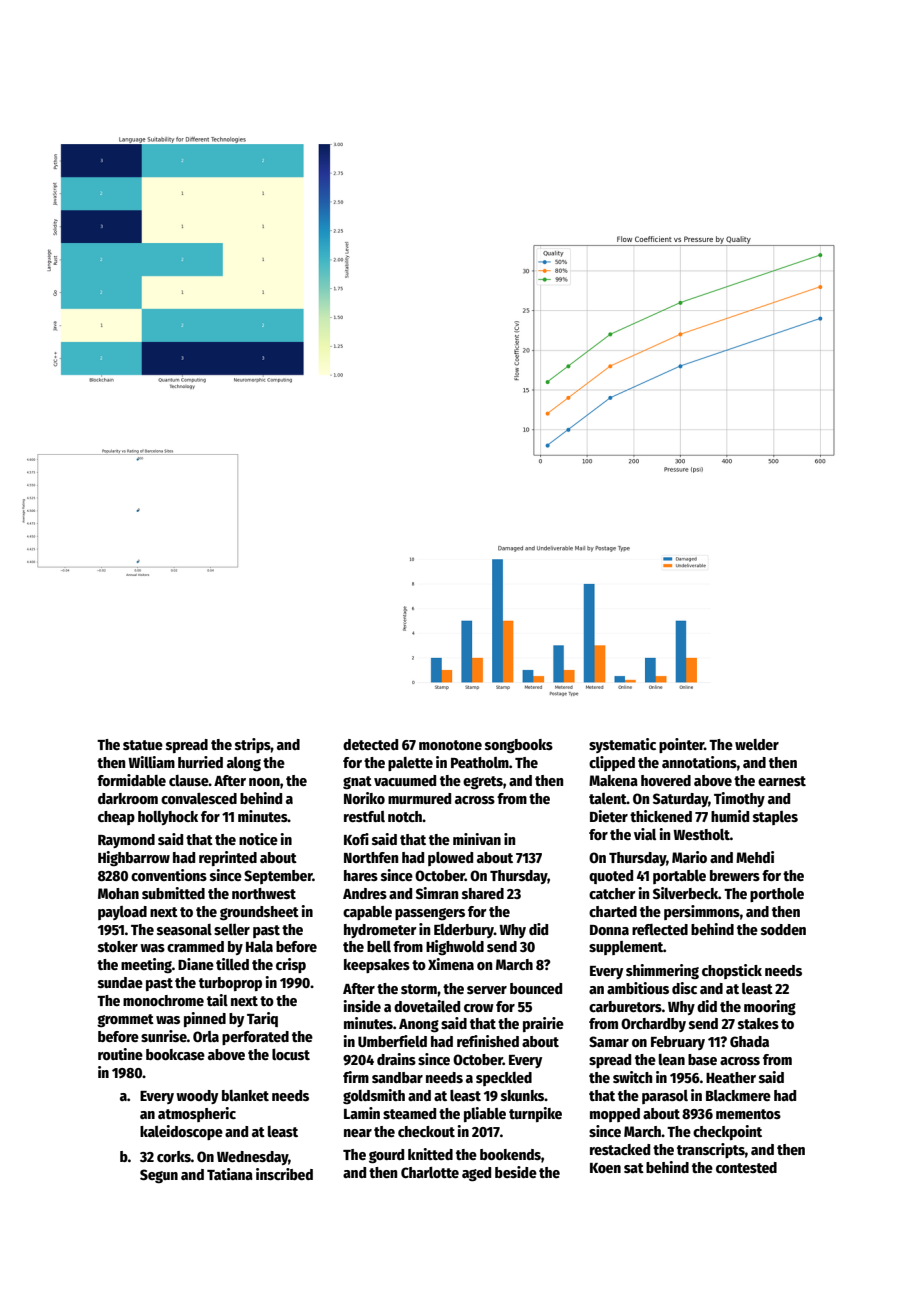 The height and width of the image is (1316, 908). Describe the element at coordinates (749, 1041) in the image. I see `Ghada` at that location.
